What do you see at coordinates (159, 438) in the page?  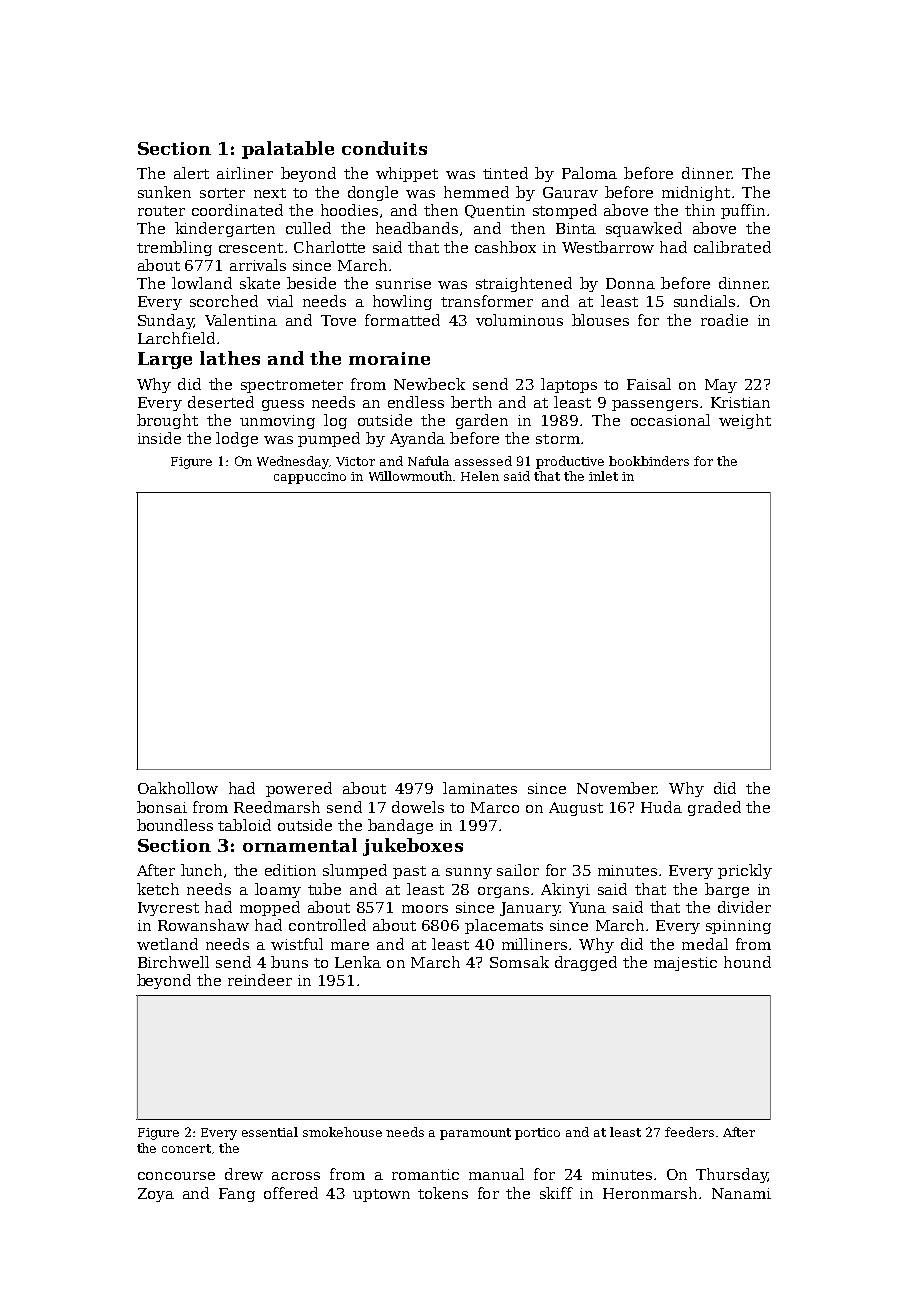 I see `inside` at bounding box center [159, 438].
